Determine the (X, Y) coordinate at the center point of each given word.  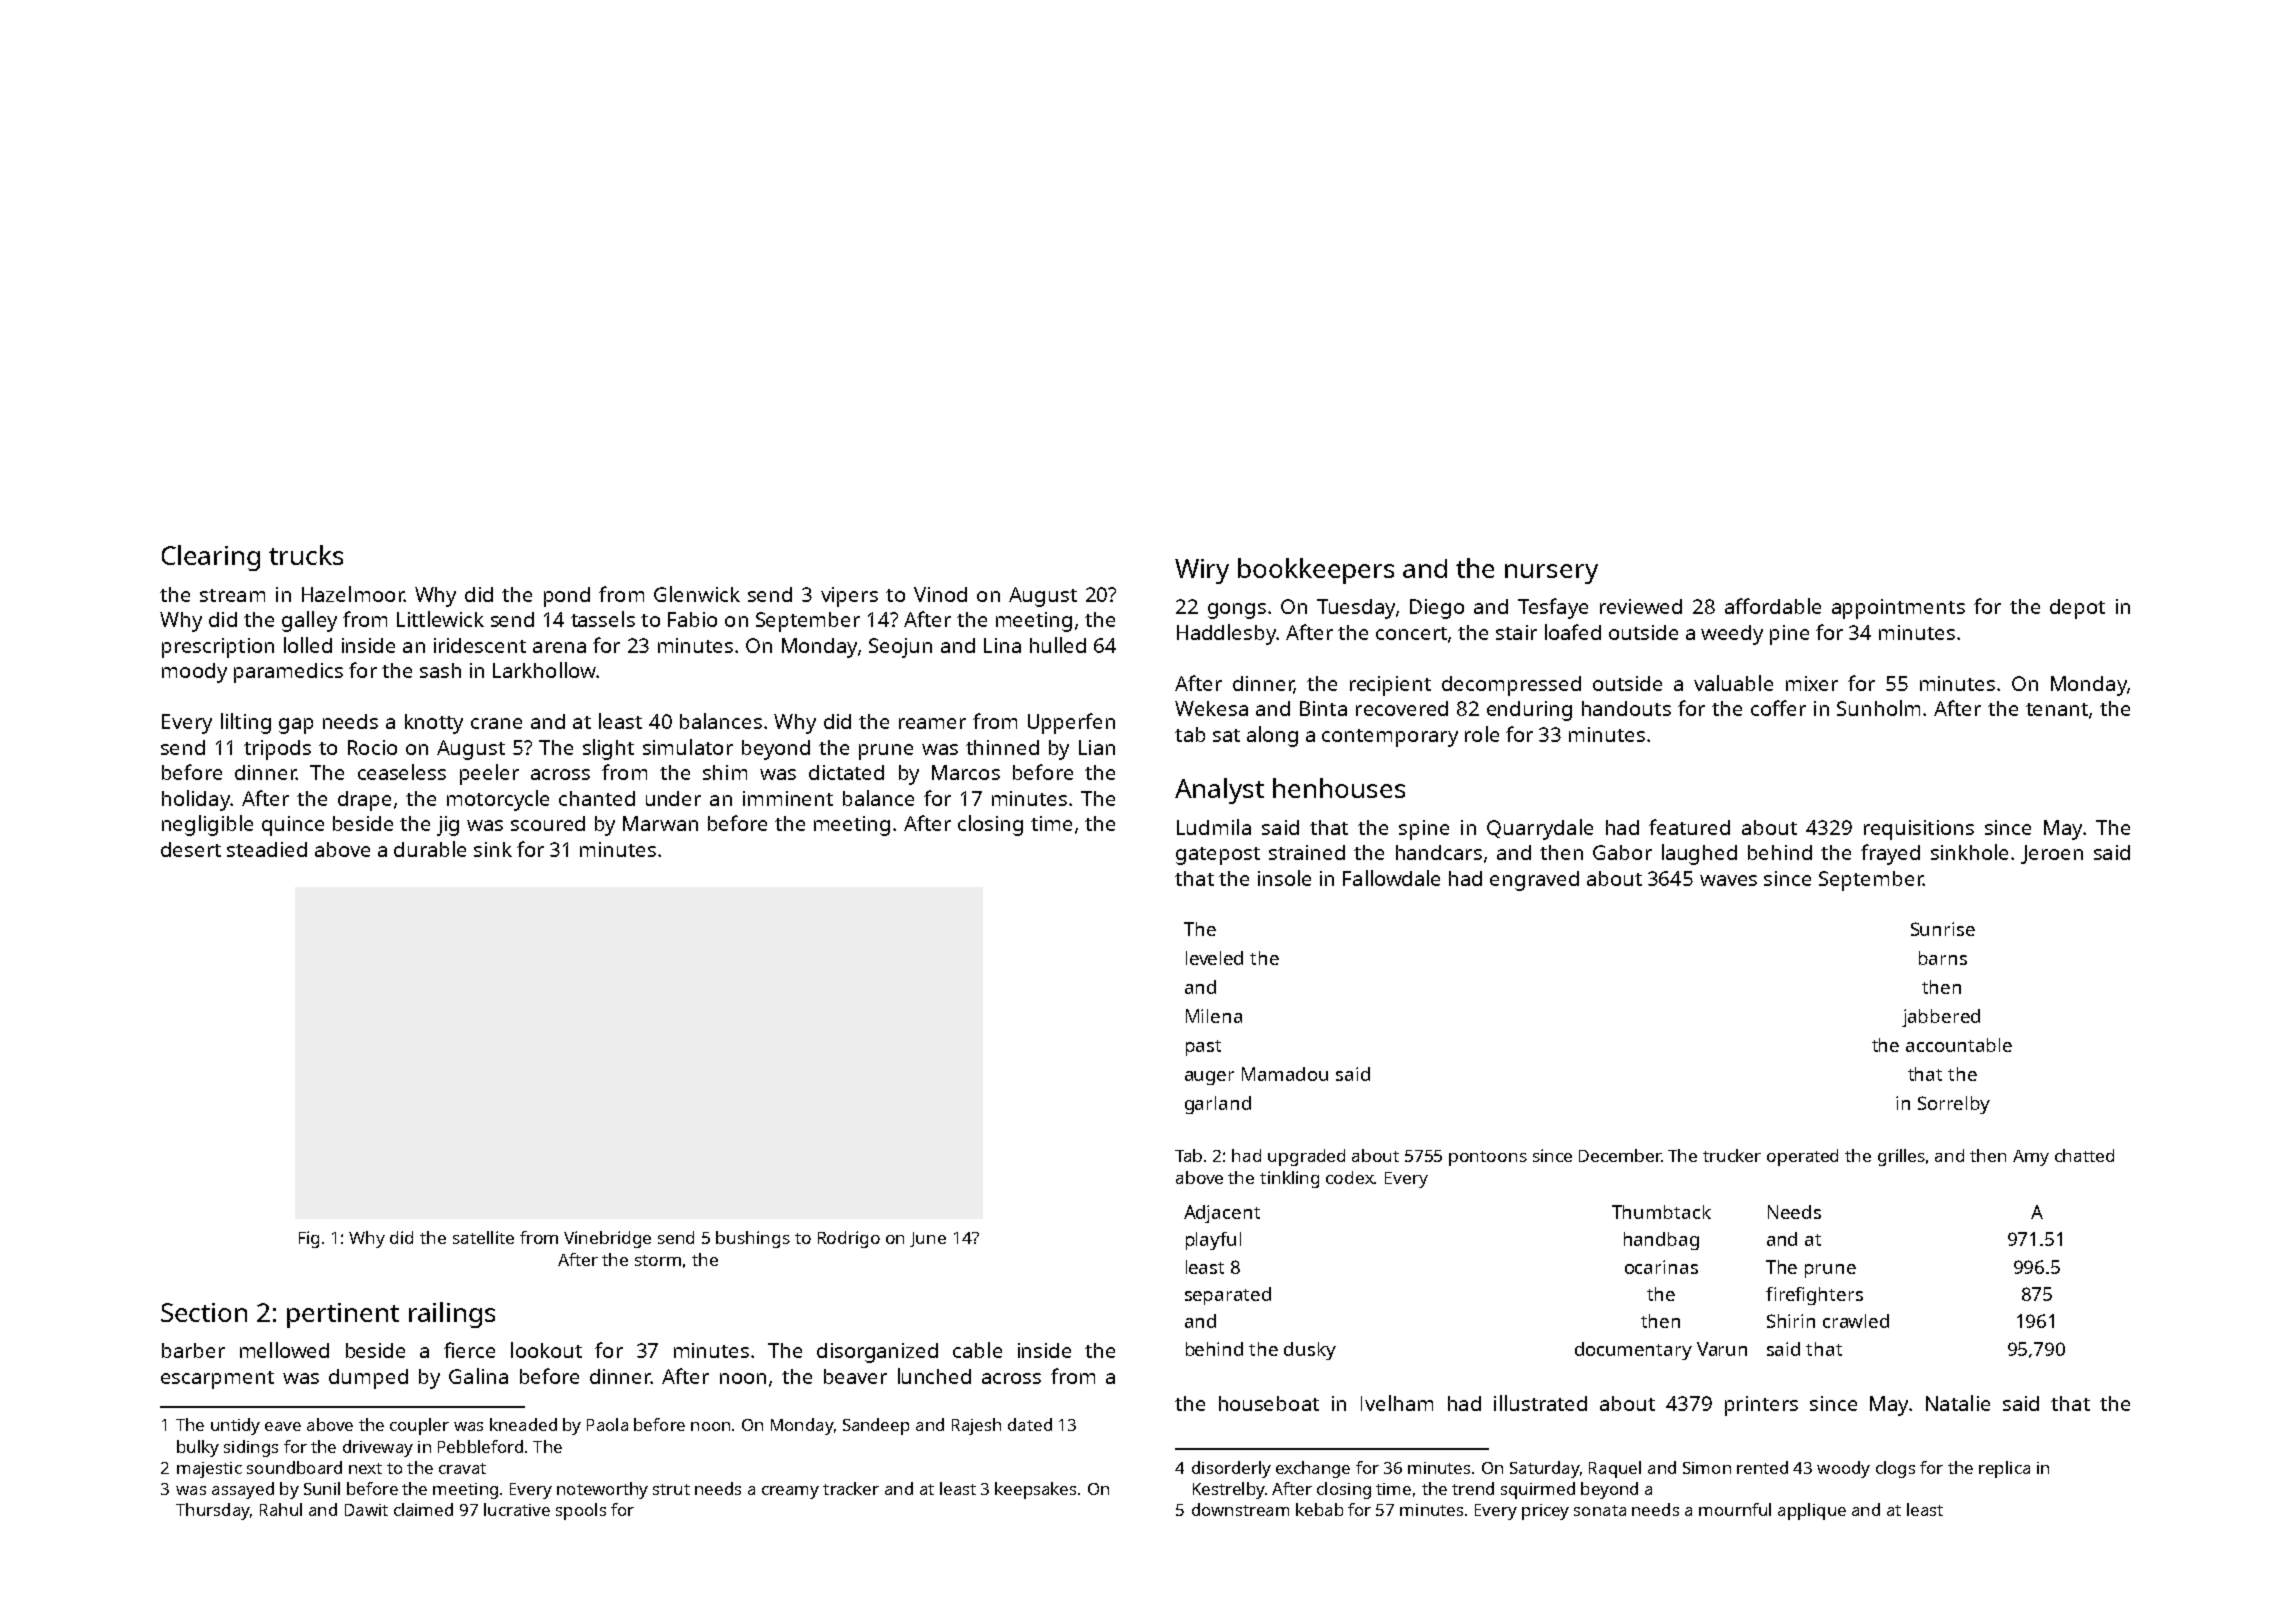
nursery (1551, 574)
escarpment (217, 1380)
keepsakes (1035, 1490)
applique (1812, 1511)
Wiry (1202, 571)
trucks (306, 555)
